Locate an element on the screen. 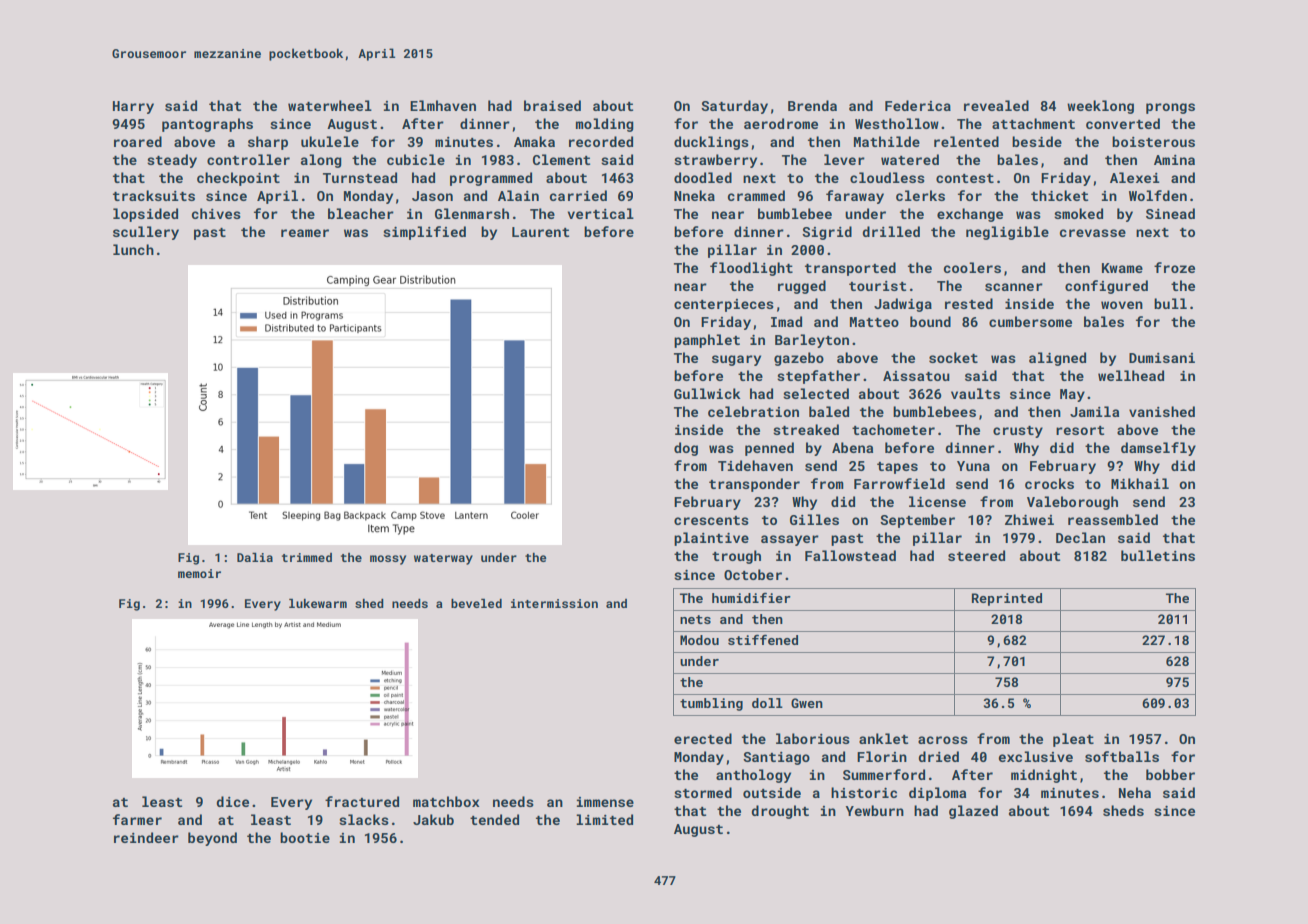  revealed is located at coordinates (996, 105).
